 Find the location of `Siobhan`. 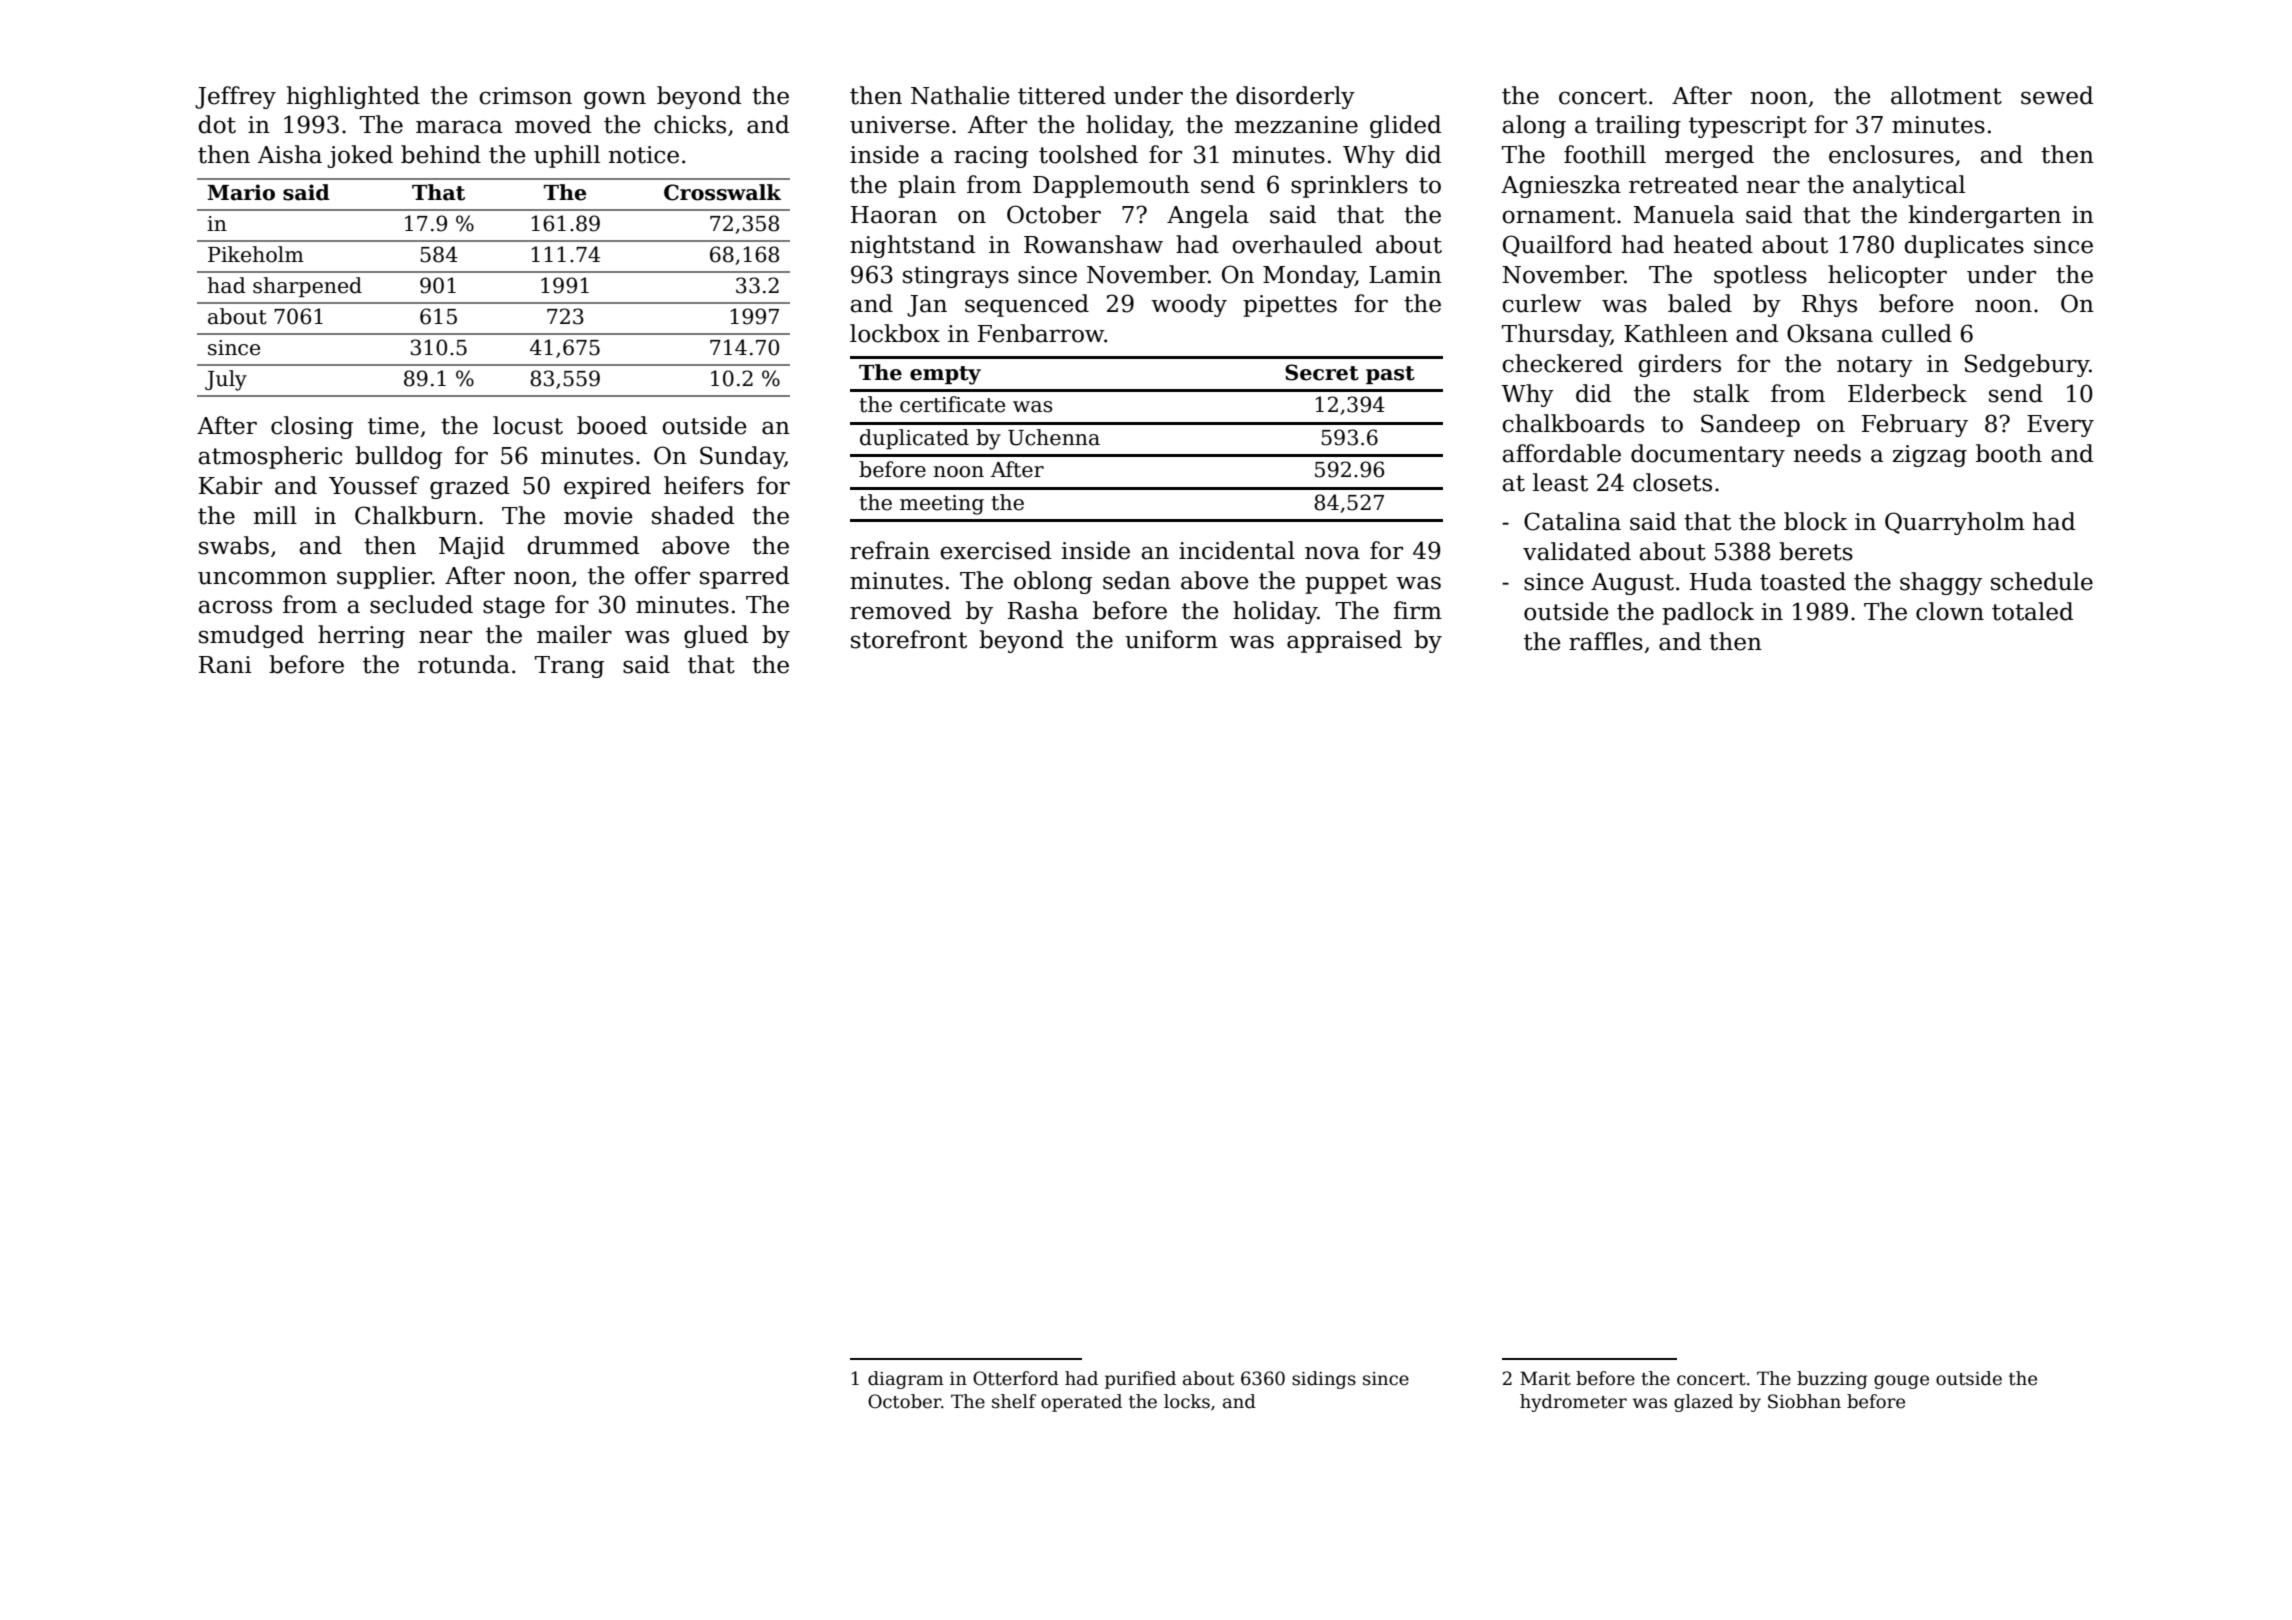

Siobhan is located at coordinates (1804, 1401).
